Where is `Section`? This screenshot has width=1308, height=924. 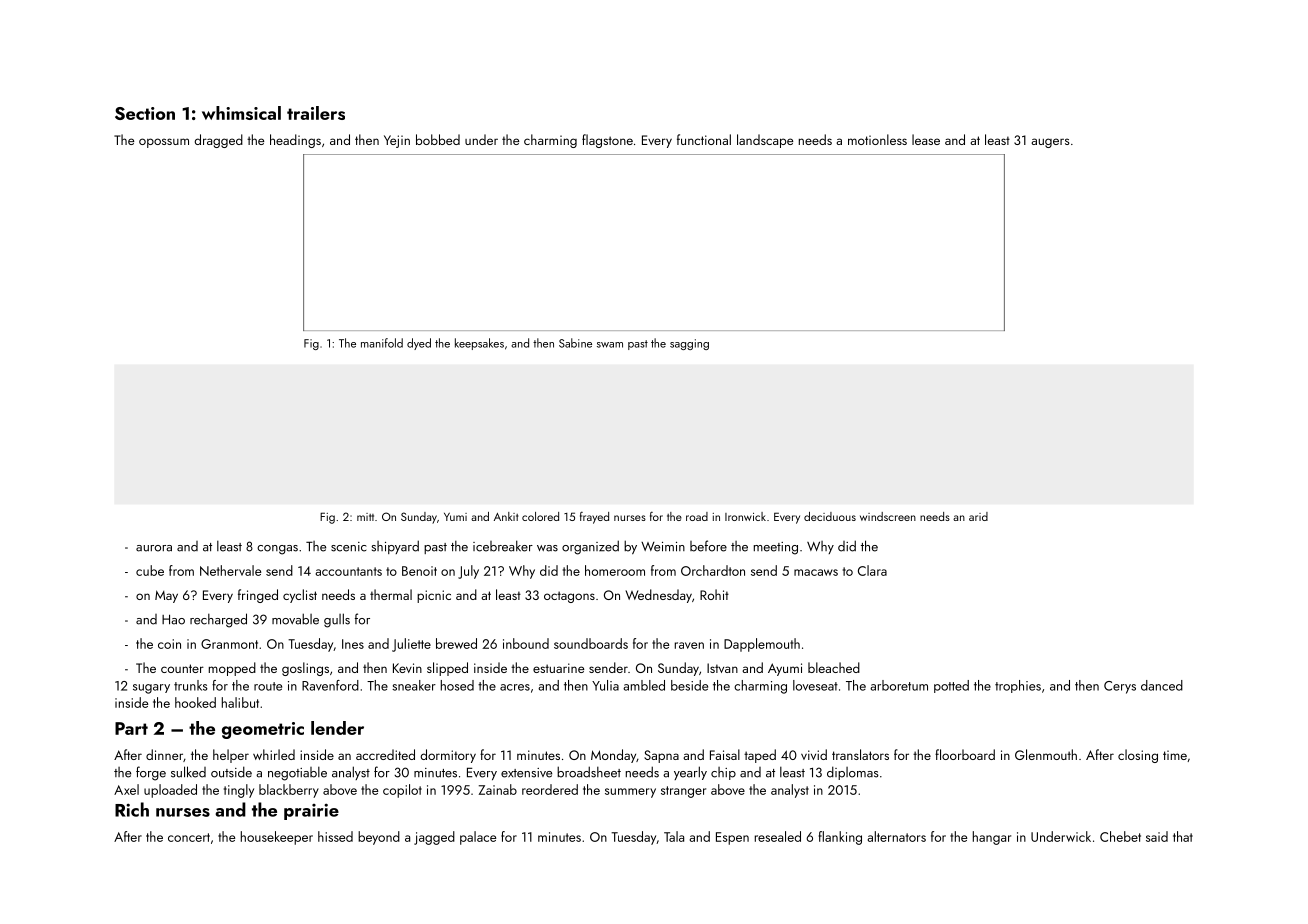
Section is located at coordinates (145, 113).
